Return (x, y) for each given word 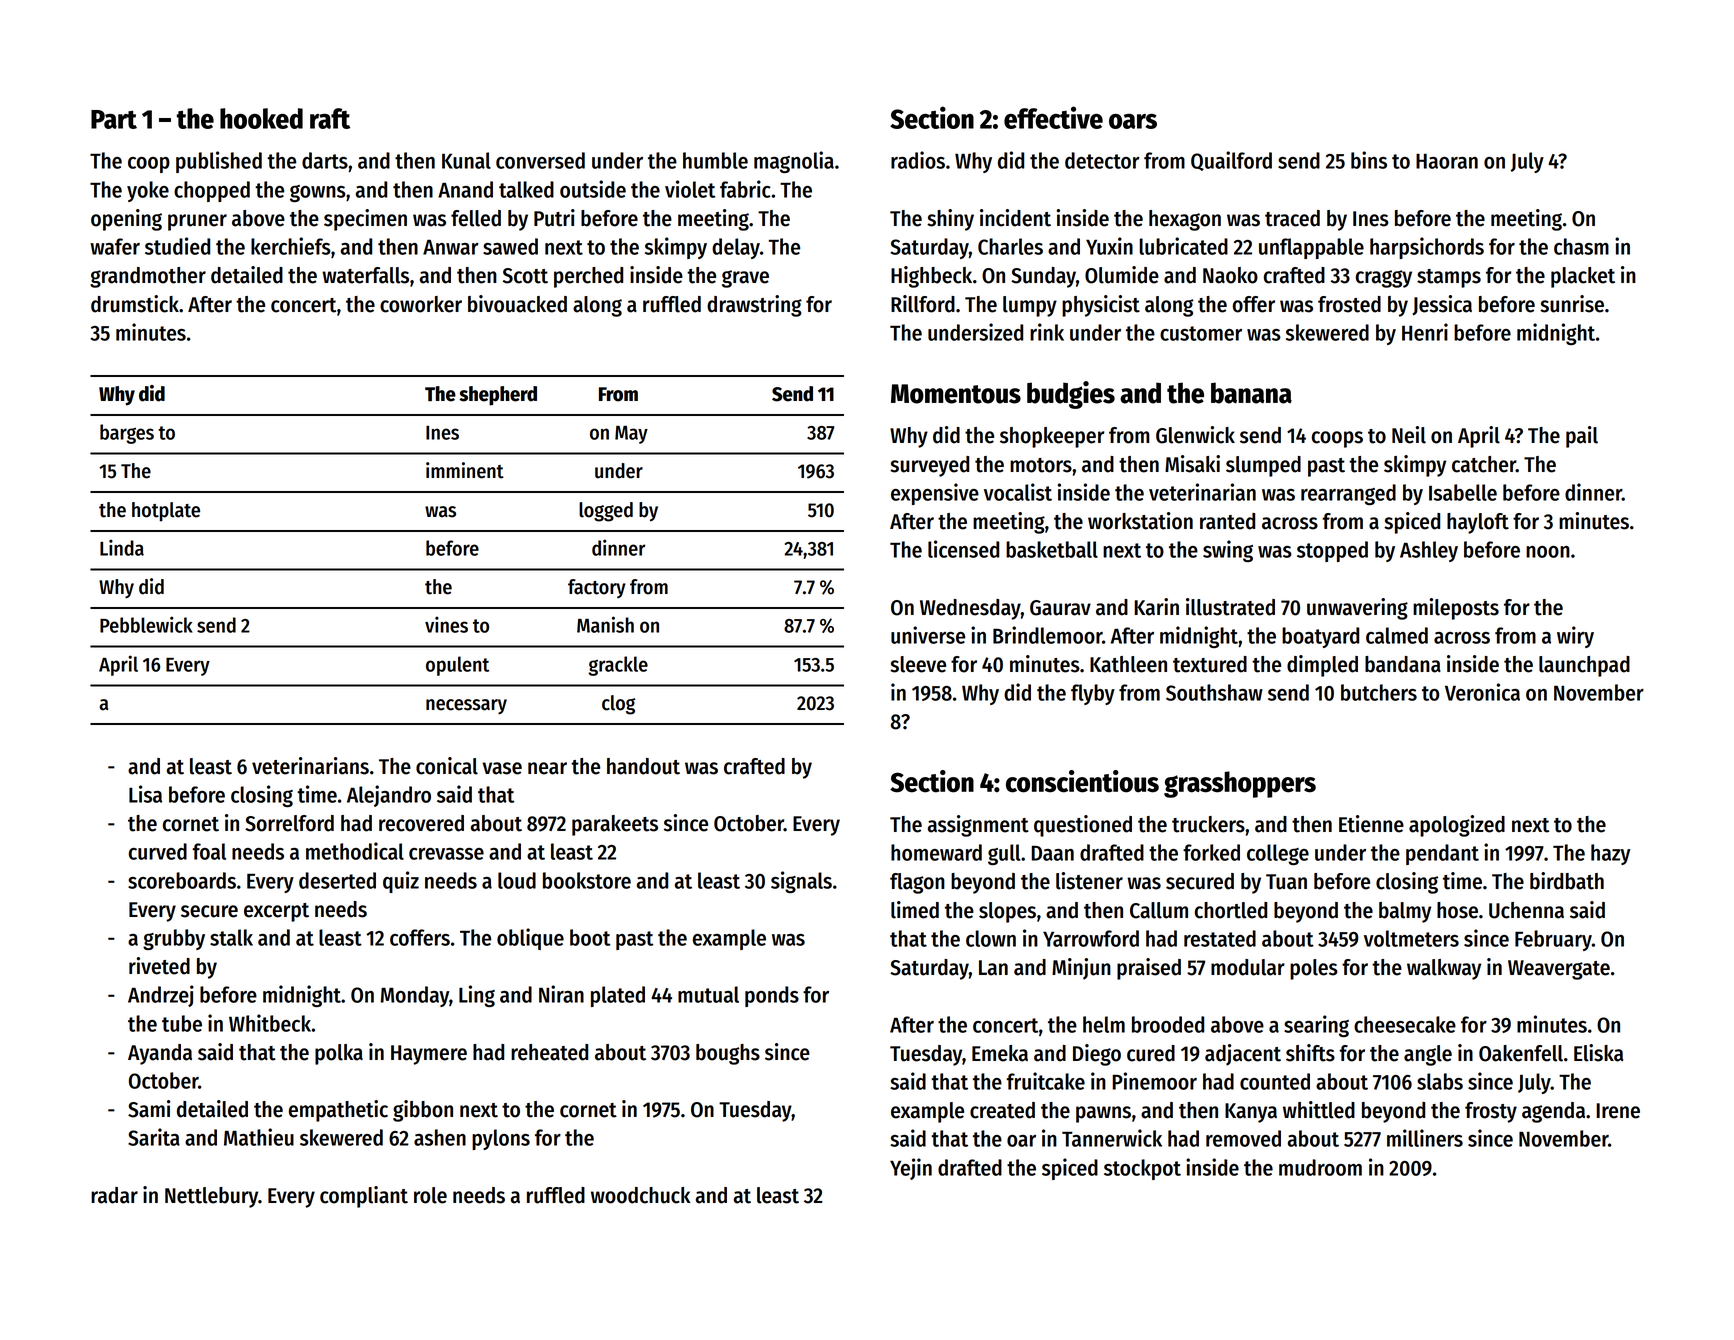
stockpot (1142, 1169)
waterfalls (365, 275)
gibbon (423, 1111)
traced (1292, 218)
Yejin (911, 1169)
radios (918, 160)
